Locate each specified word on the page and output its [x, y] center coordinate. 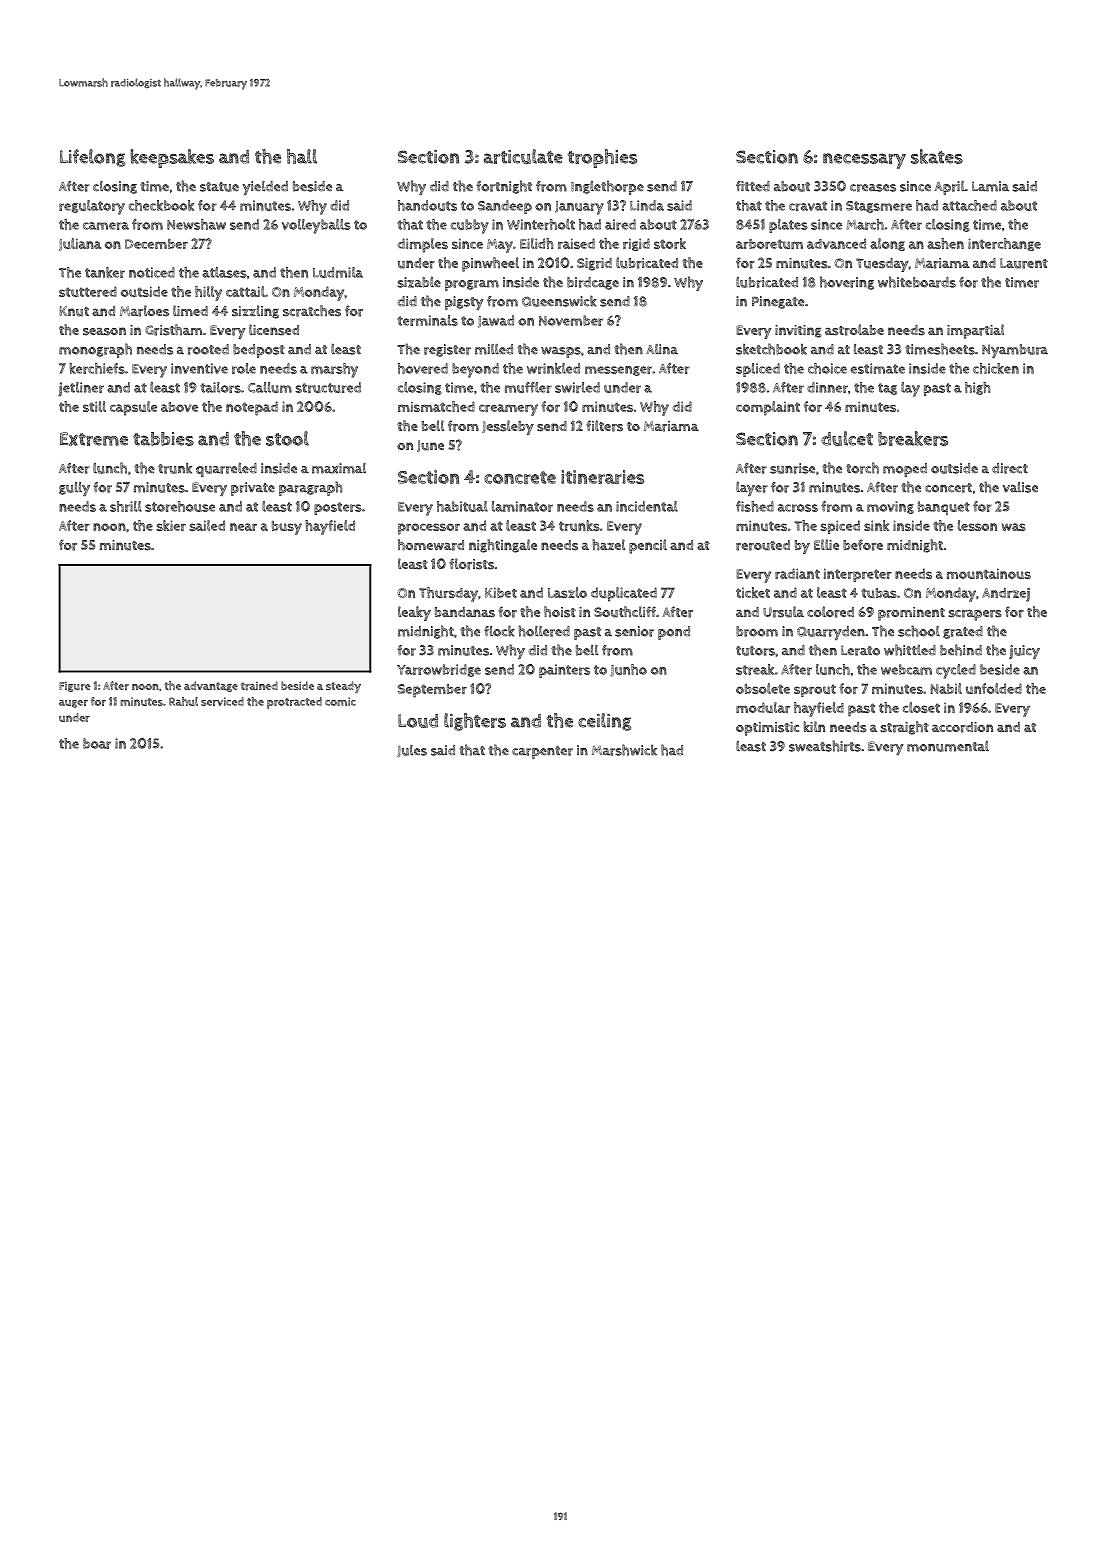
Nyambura [1015, 351]
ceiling [604, 722]
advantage [211, 686]
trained [259, 686]
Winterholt [541, 224]
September [432, 691]
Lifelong [92, 158]
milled [494, 349]
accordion [962, 727]
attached [969, 205]
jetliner [81, 389]
